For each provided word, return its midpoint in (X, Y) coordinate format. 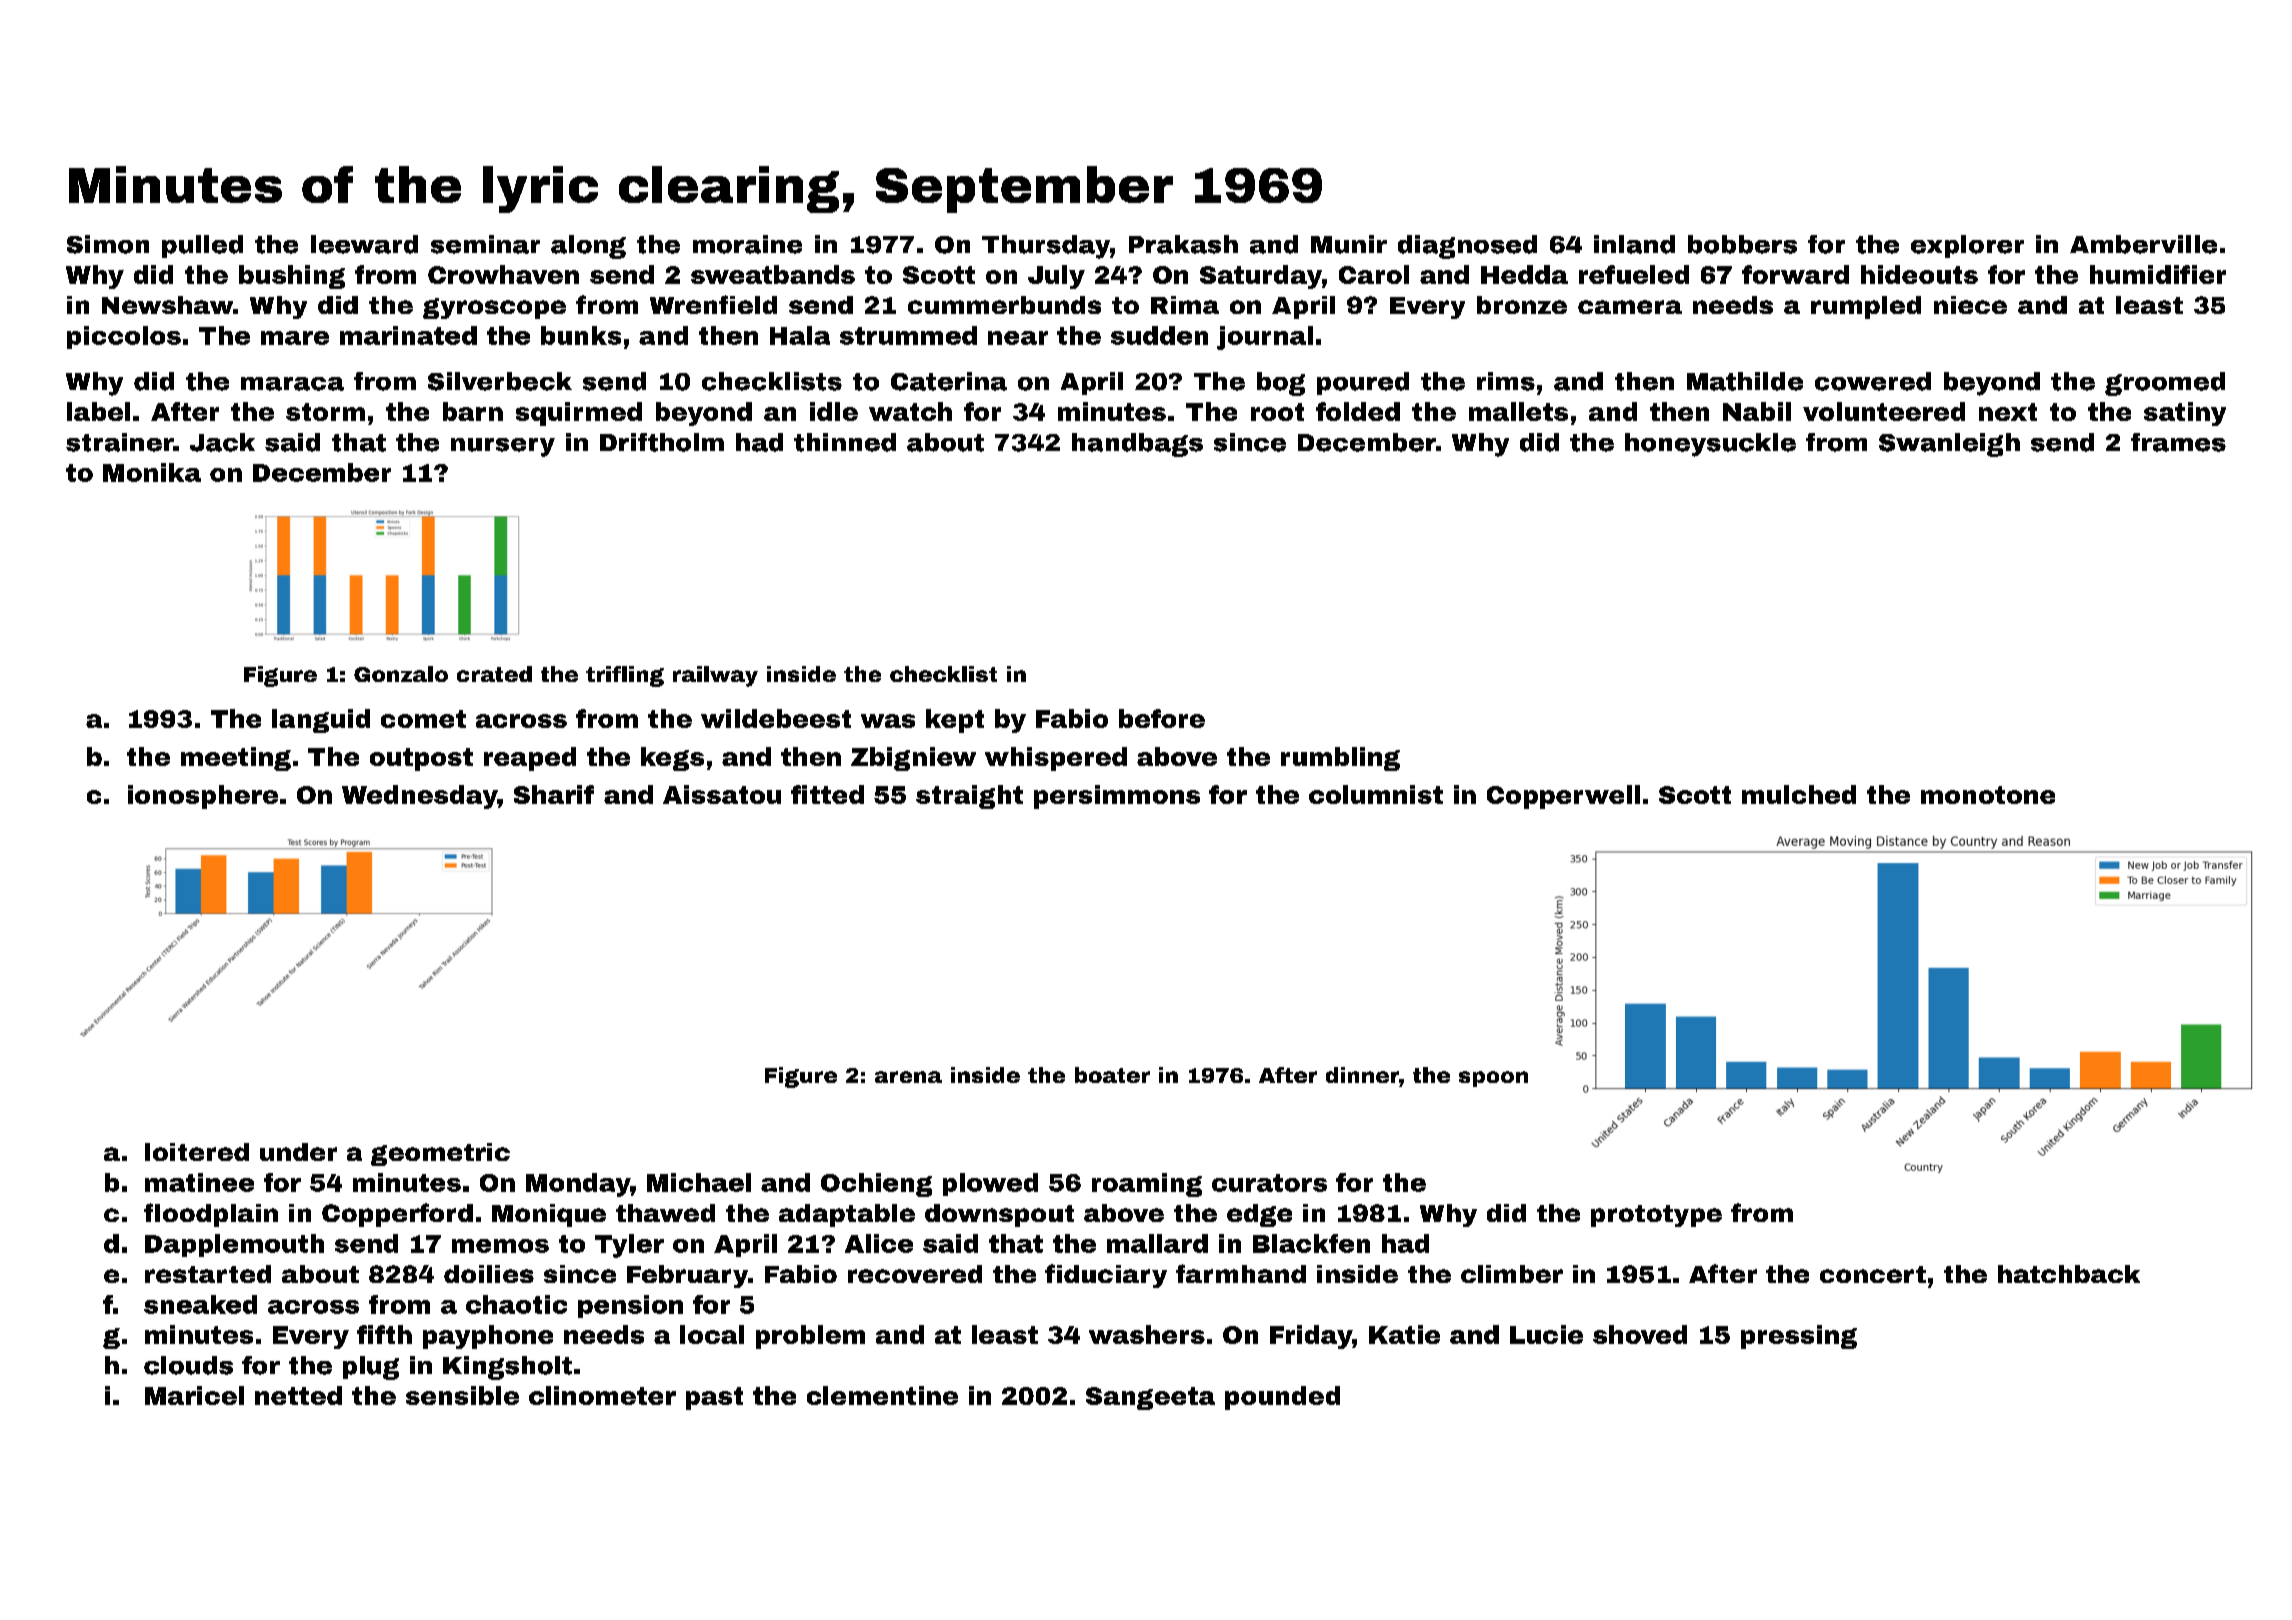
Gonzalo (401, 674)
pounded (1282, 1398)
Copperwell (1563, 797)
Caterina (949, 381)
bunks (581, 335)
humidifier (2158, 274)
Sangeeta (1150, 1398)
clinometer (602, 1395)
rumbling (1340, 759)
